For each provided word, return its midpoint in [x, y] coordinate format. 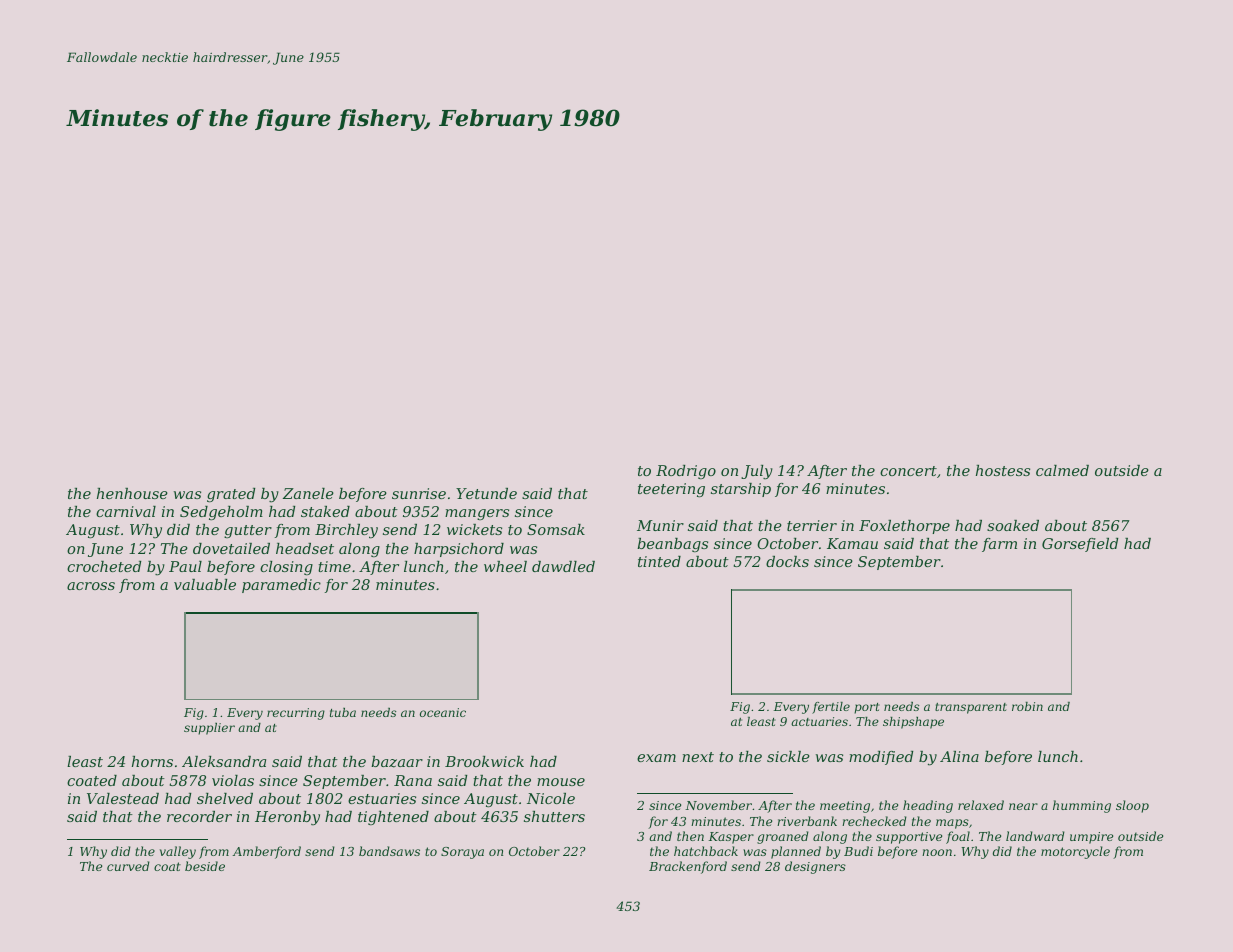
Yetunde [486, 493]
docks [787, 561]
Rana [413, 780]
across [91, 586]
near [1023, 806]
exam [656, 758]
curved [128, 866]
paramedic [281, 586]
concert [908, 471]
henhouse [132, 493]
